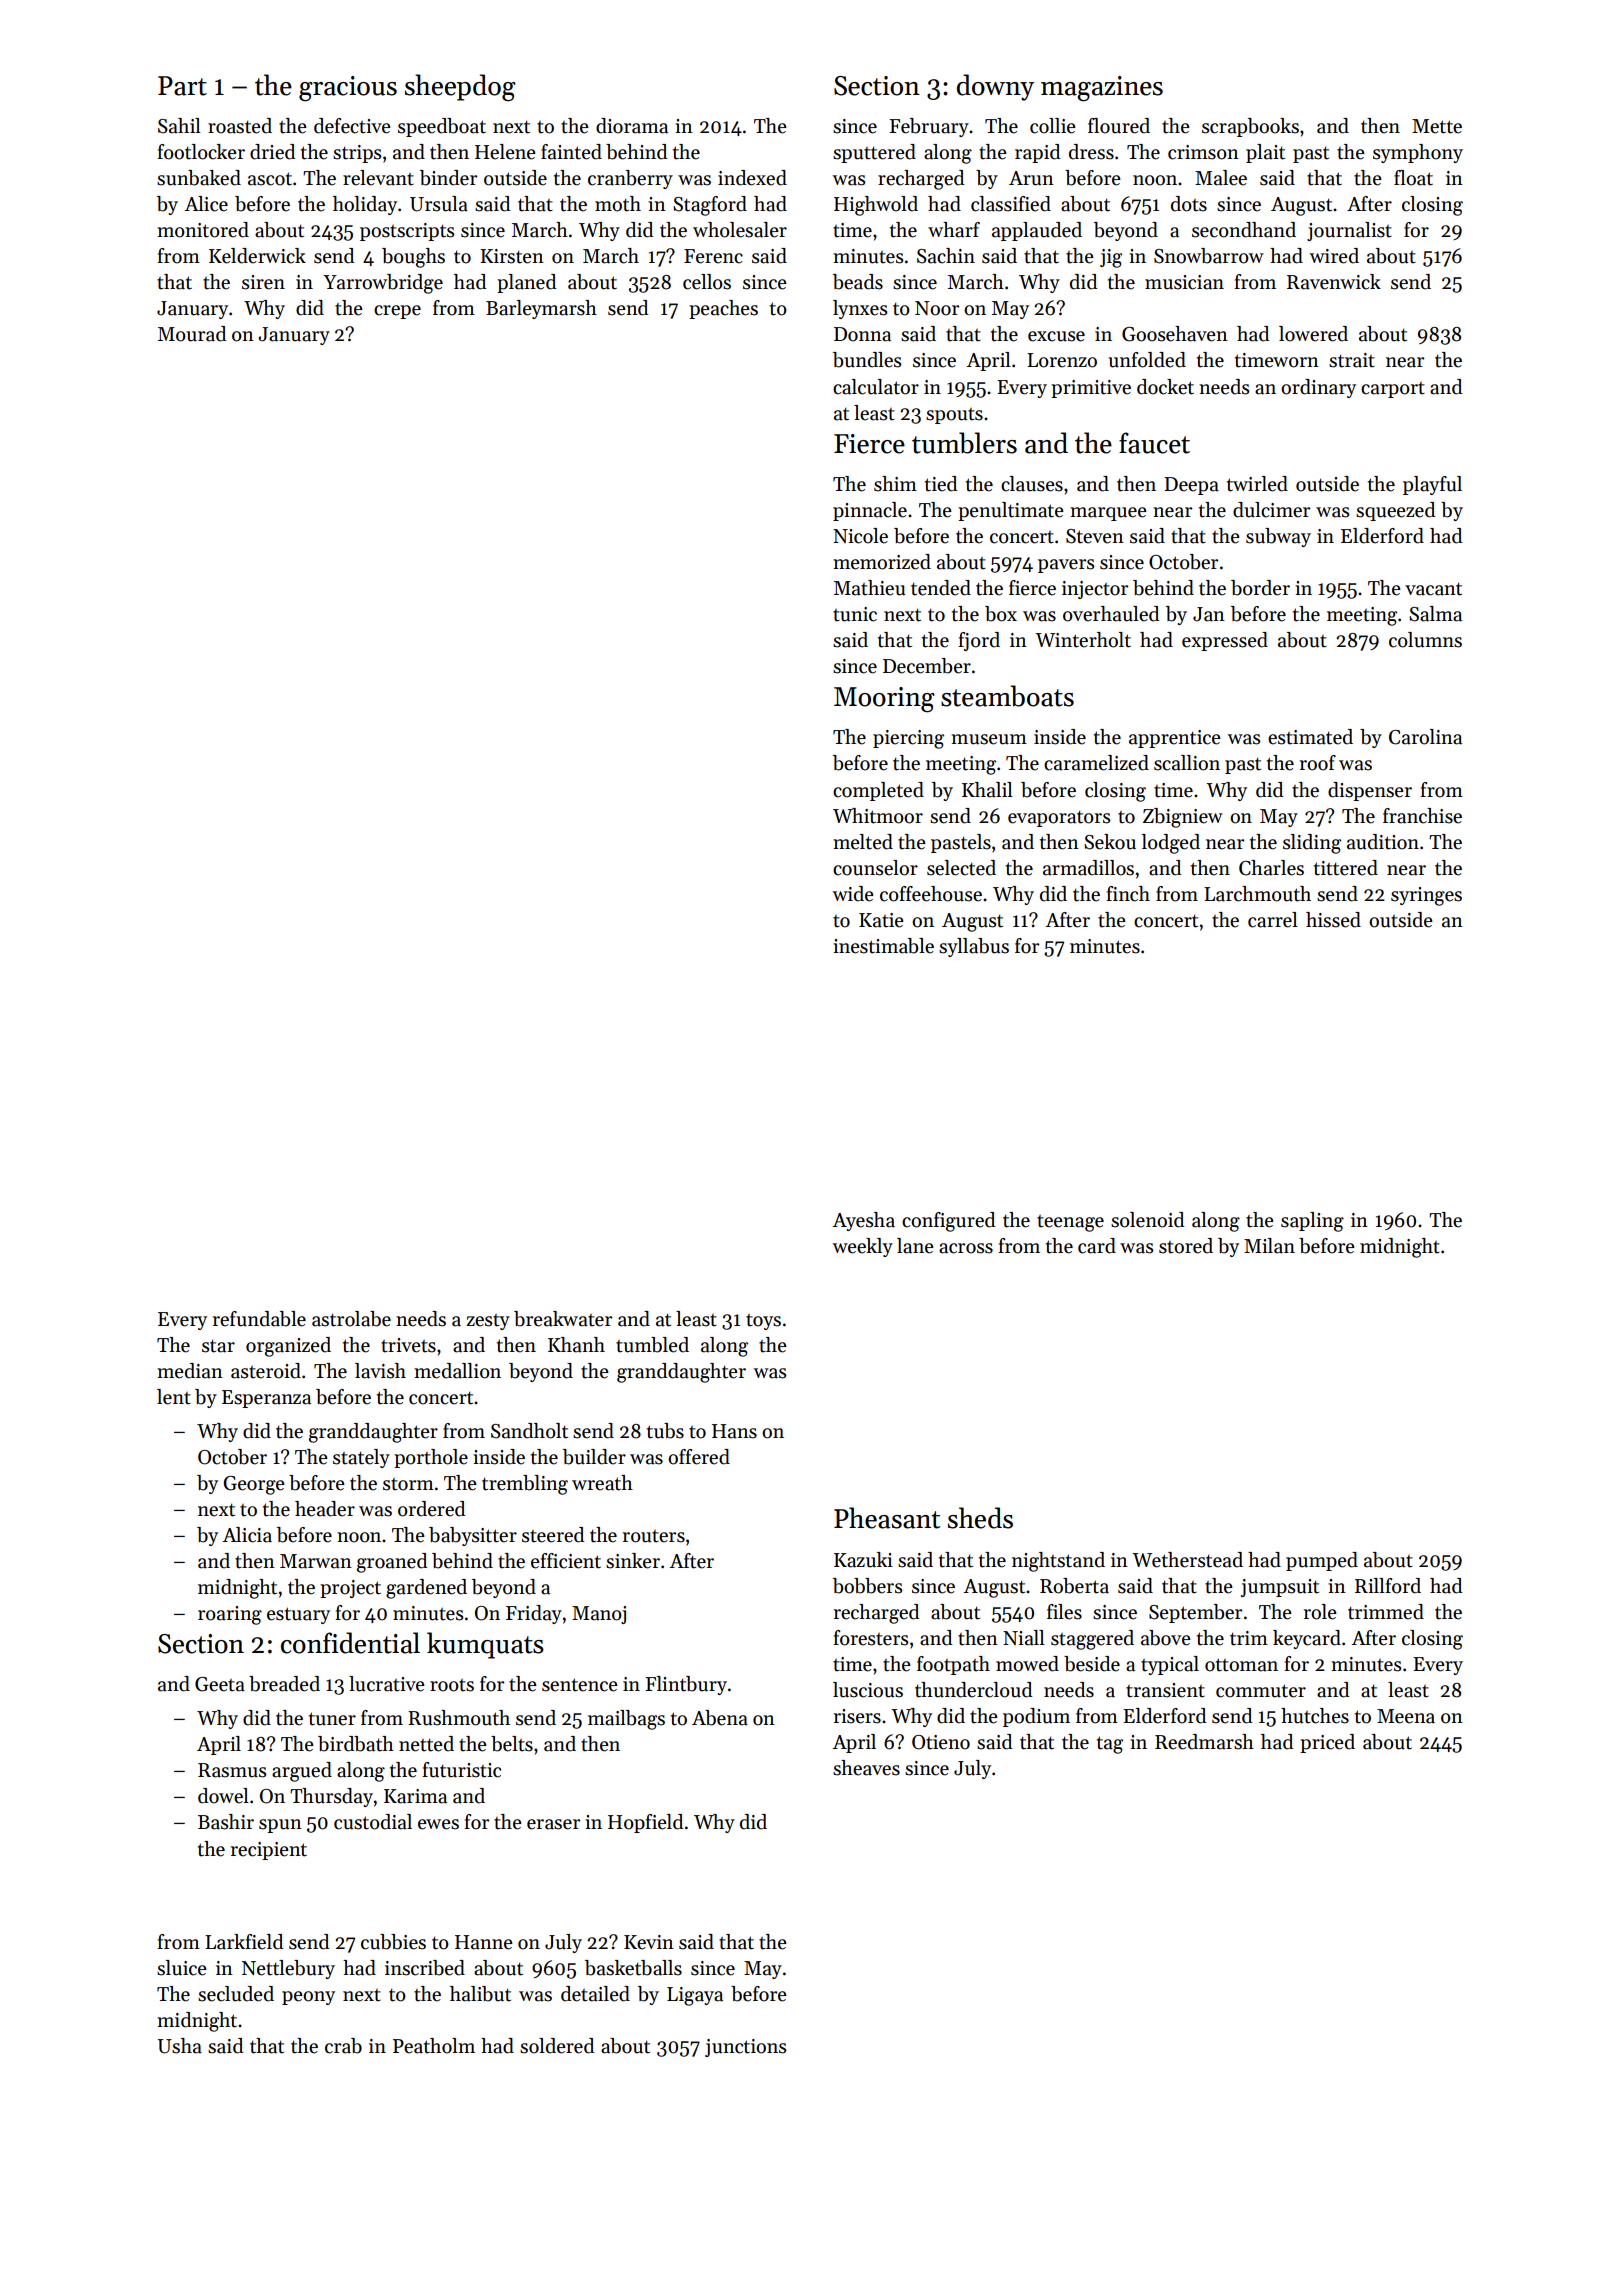  I want to click on crepe, so click(397, 312).
